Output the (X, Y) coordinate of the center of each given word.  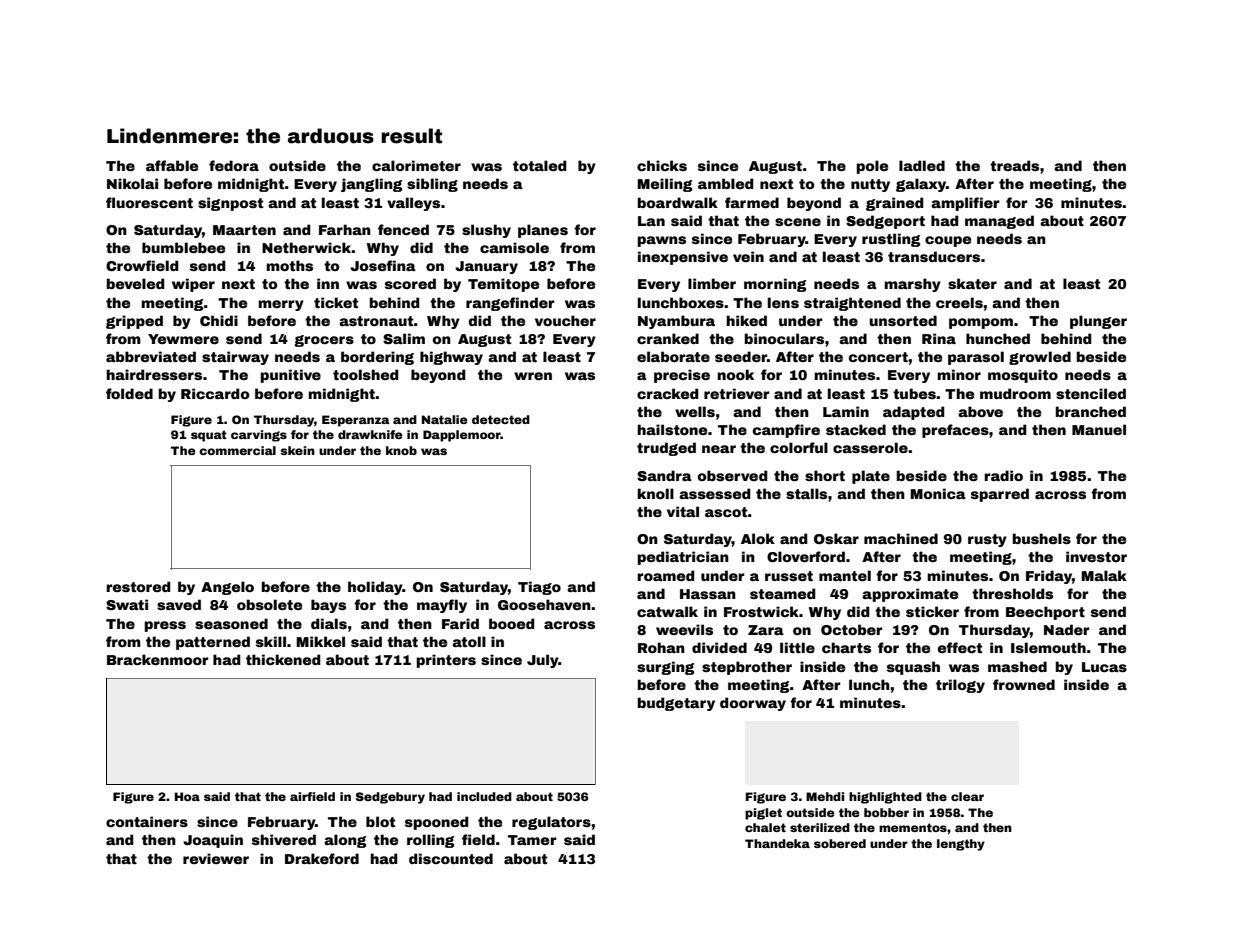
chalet (765, 827)
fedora (234, 165)
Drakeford (322, 858)
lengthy (961, 845)
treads (1014, 165)
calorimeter (416, 165)
